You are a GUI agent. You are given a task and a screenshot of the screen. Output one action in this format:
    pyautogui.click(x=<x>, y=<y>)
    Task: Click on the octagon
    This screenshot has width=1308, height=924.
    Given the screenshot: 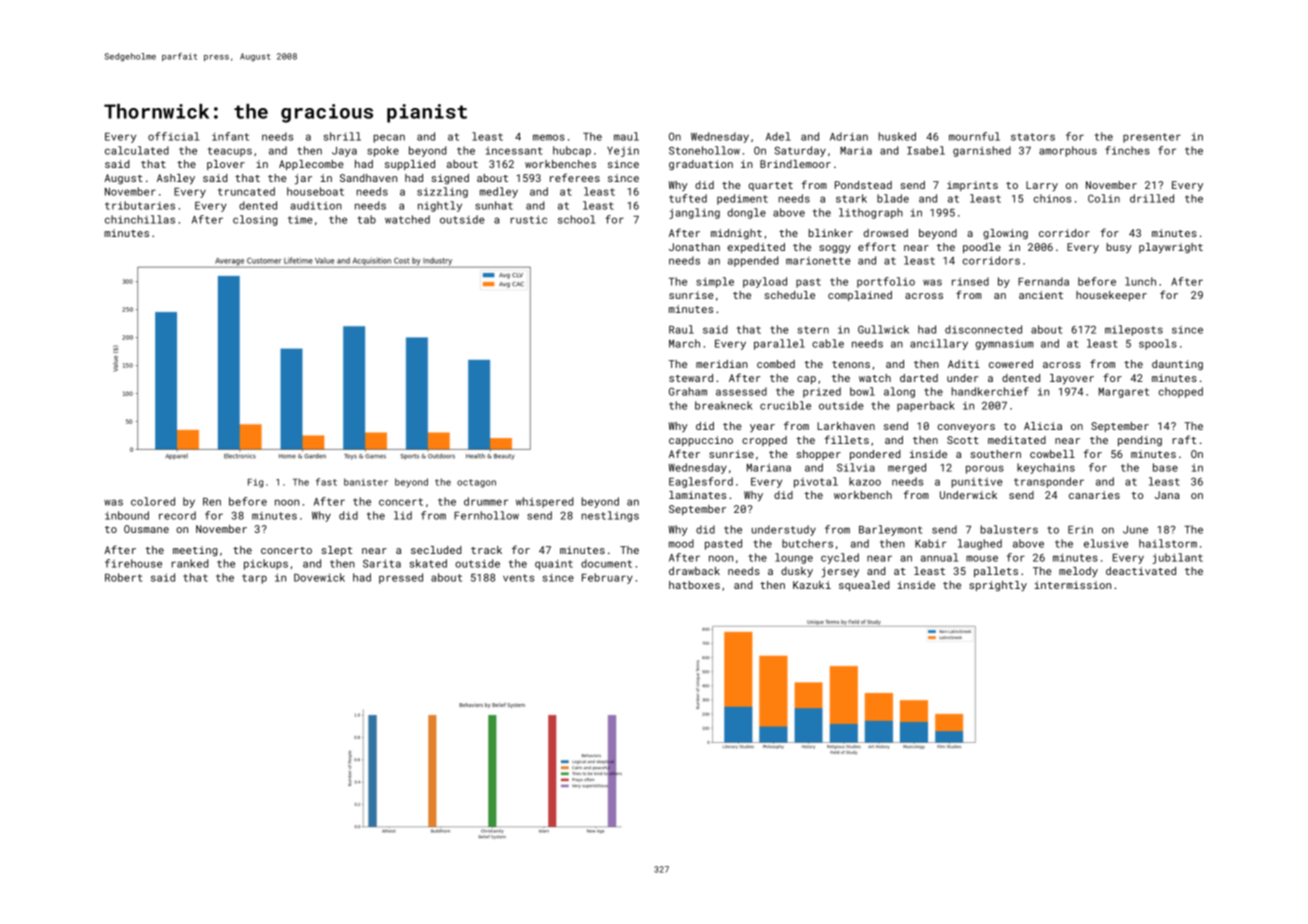 What is the action you would take?
    pyautogui.click(x=476, y=483)
